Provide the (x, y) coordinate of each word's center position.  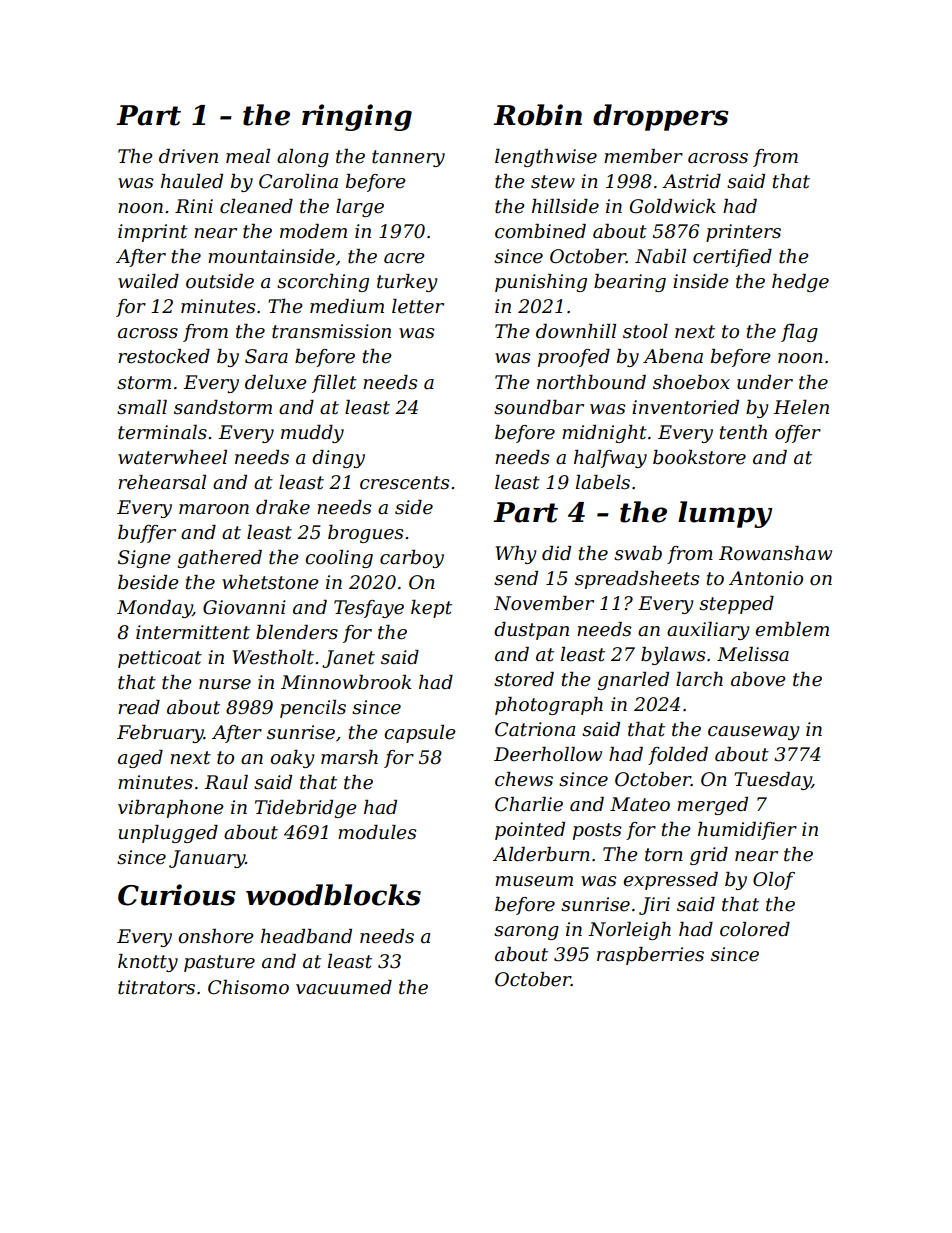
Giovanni (244, 607)
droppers (660, 117)
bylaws (673, 656)
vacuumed (344, 987)
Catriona (535, 729)
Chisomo (248, 987)
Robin (537, 115)
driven (188, 156)
